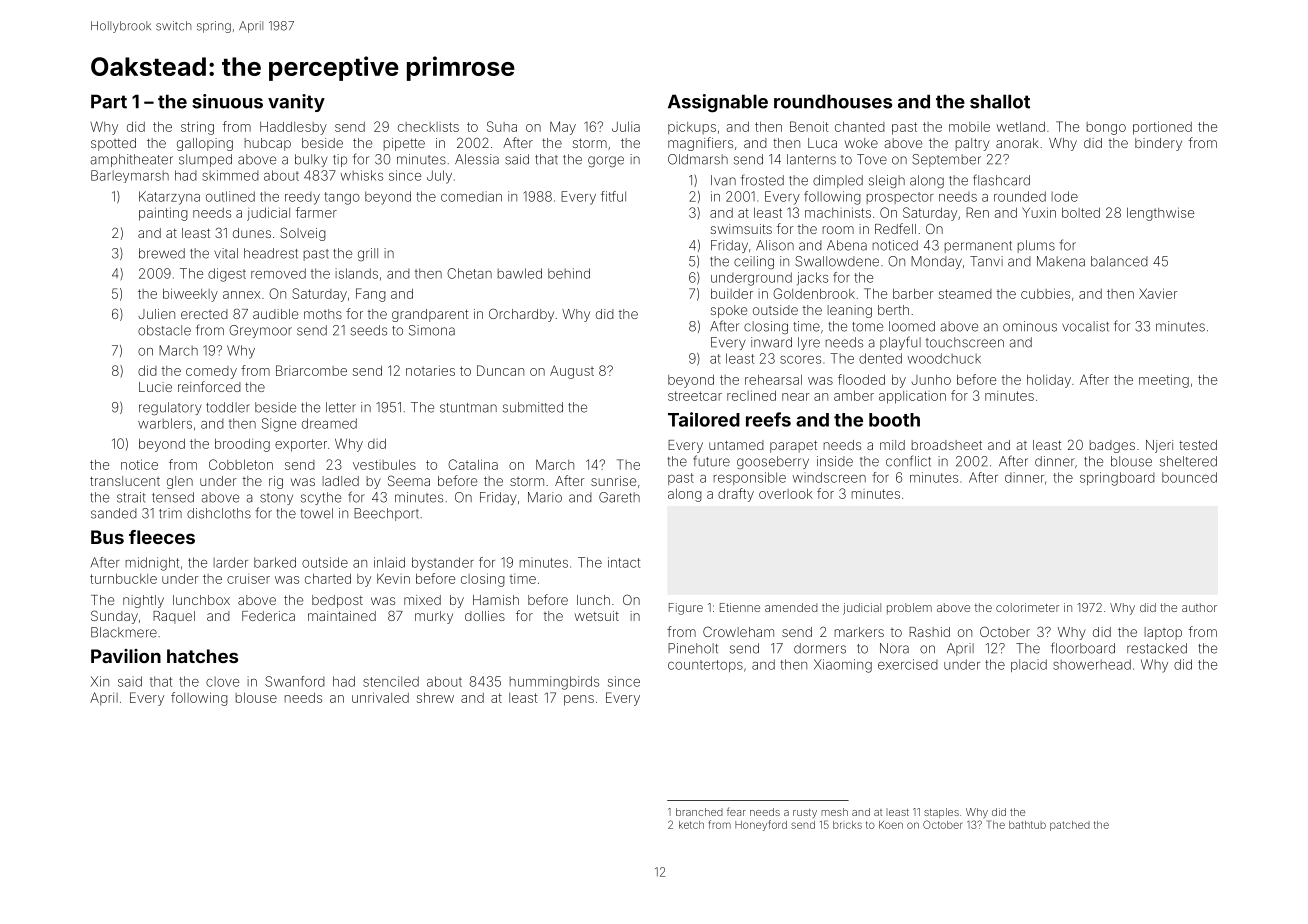  What do you see at coordinates (929, 632) in the image?
I see `Rashid` at bounding box center [929, 632].
